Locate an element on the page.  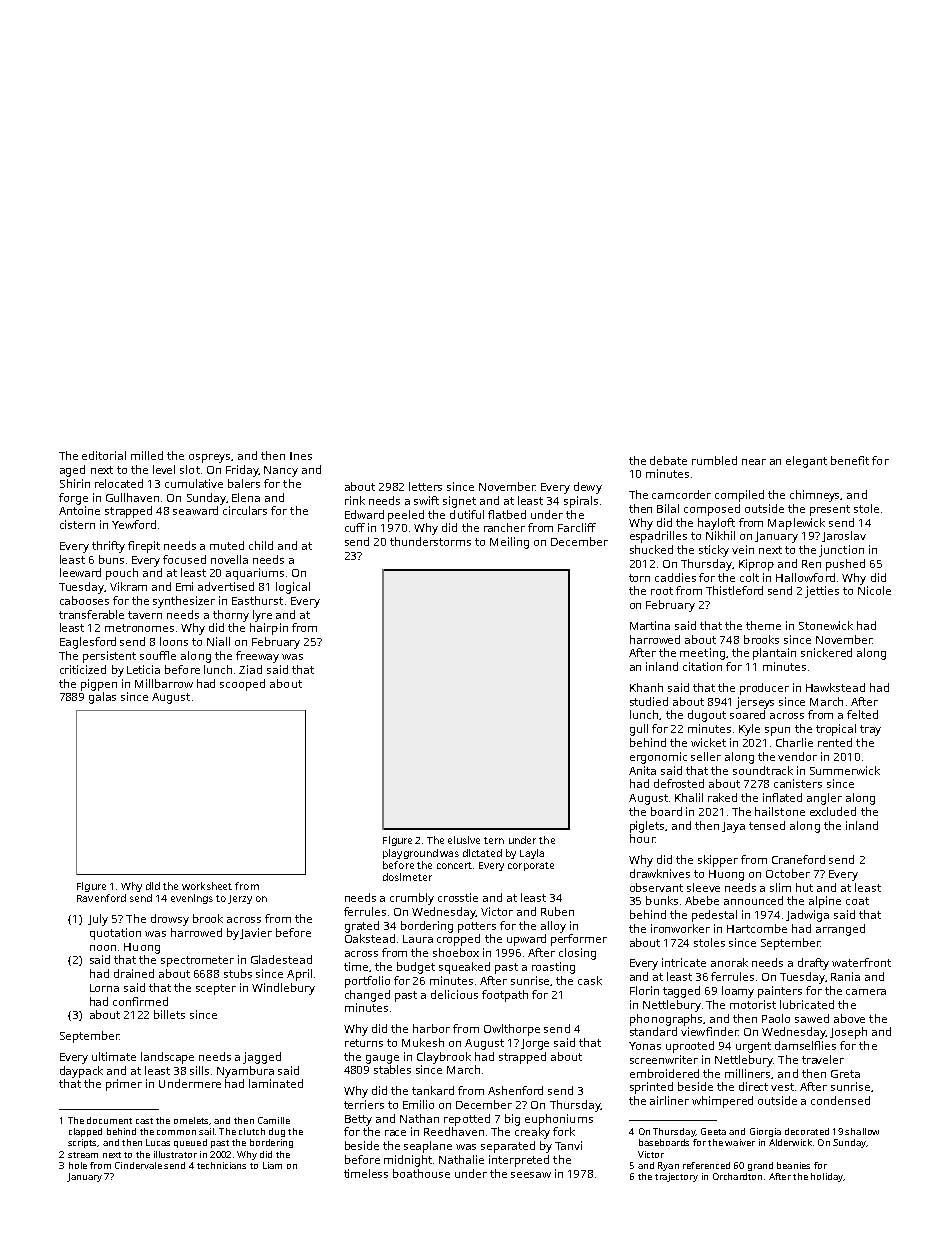
race is located at coordinates (395, 1133).
